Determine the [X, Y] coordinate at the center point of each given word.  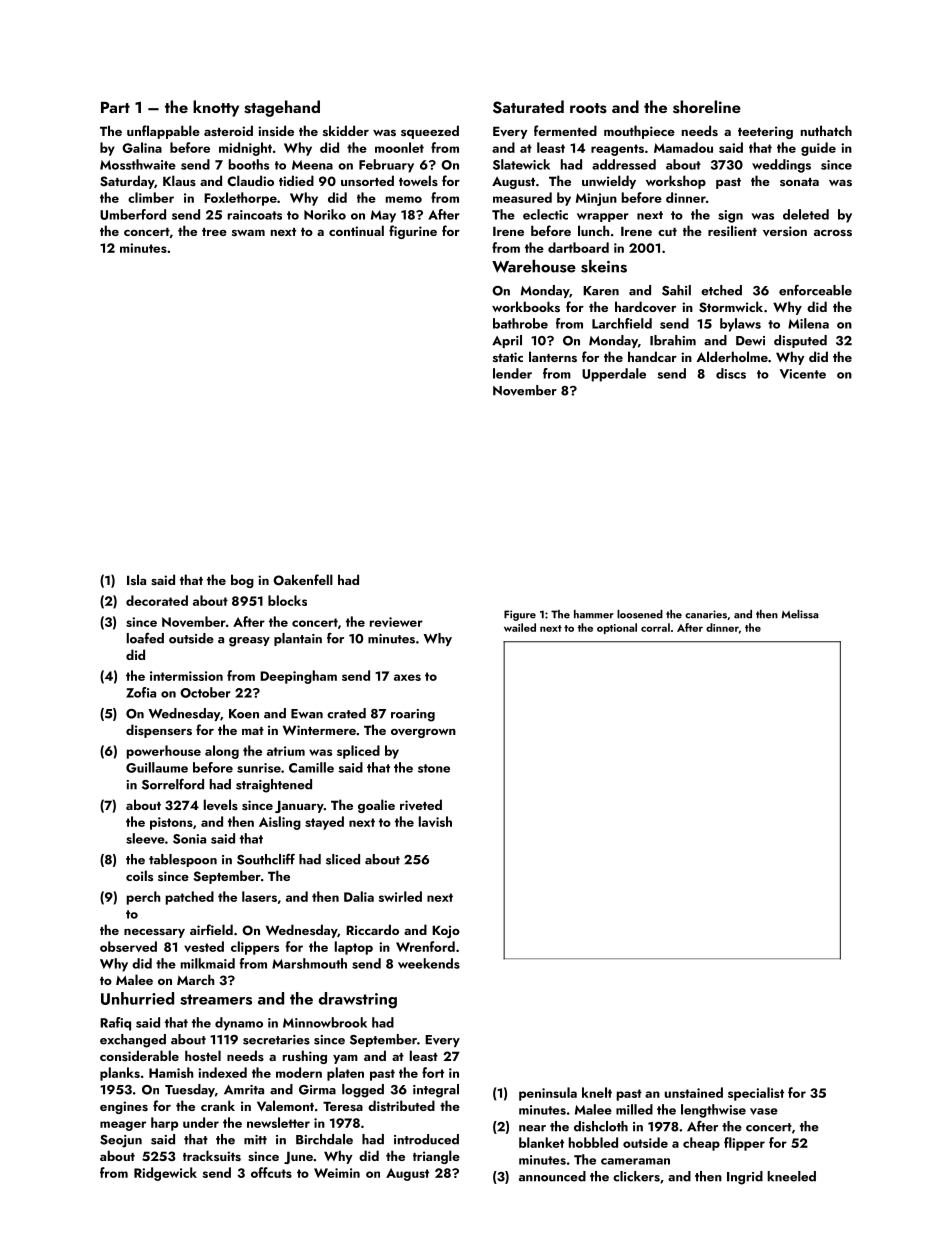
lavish [435, 821]
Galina [142, 147]
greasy [249, 642]
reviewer [396, 622]
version [785, 231]
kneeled [792, 1176]
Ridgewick [165, 1174]
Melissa [800, 614]
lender [512, 373]
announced [552, 1176]
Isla [136, 579]
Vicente [802, 374]
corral [655, 627]
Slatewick [521, 164]
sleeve [145, 838]
